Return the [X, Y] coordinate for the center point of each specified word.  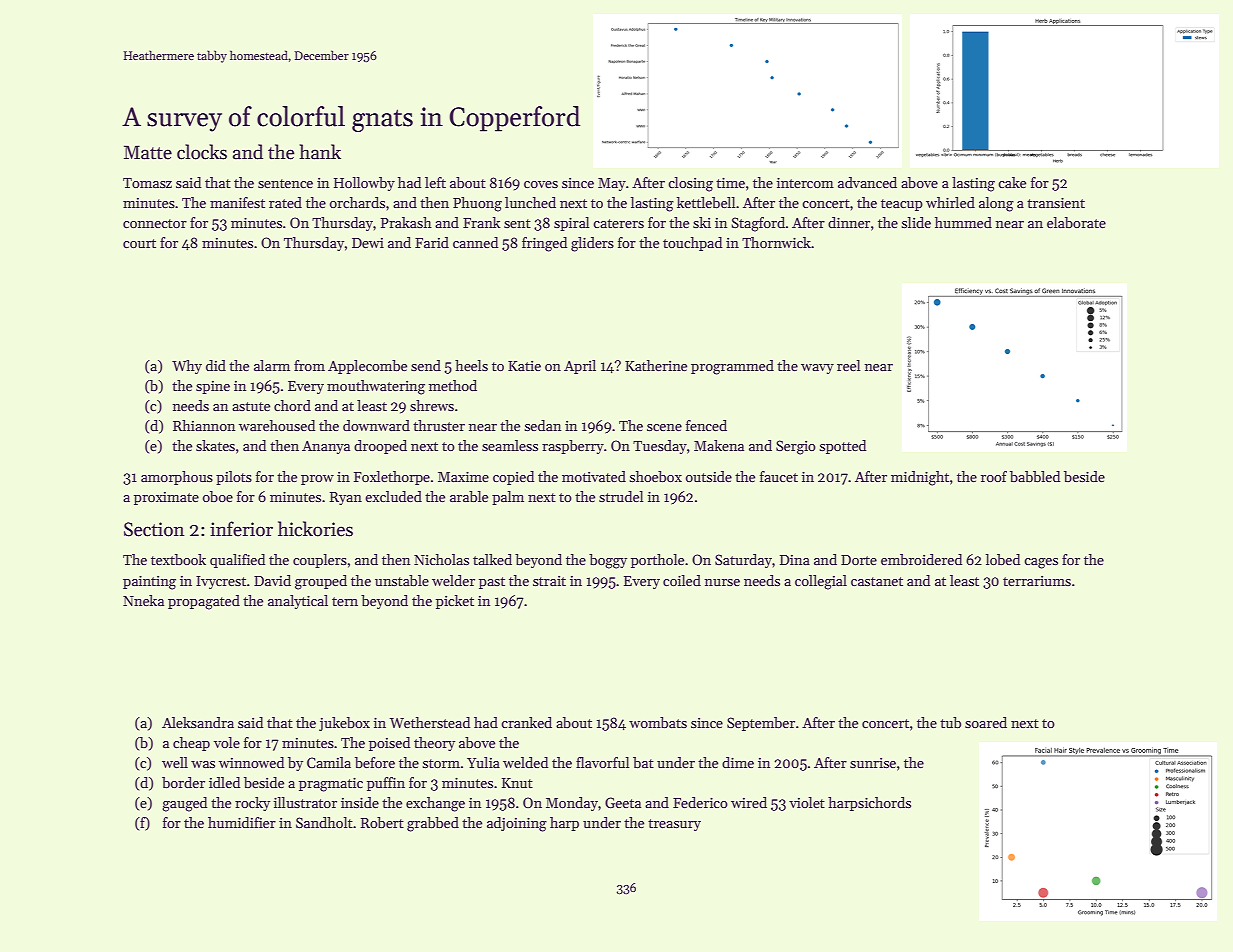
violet [807, 802]
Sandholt [324, 822]
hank [320, 152]
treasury [674, 825]
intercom [805, 182]
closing [690, 184]
